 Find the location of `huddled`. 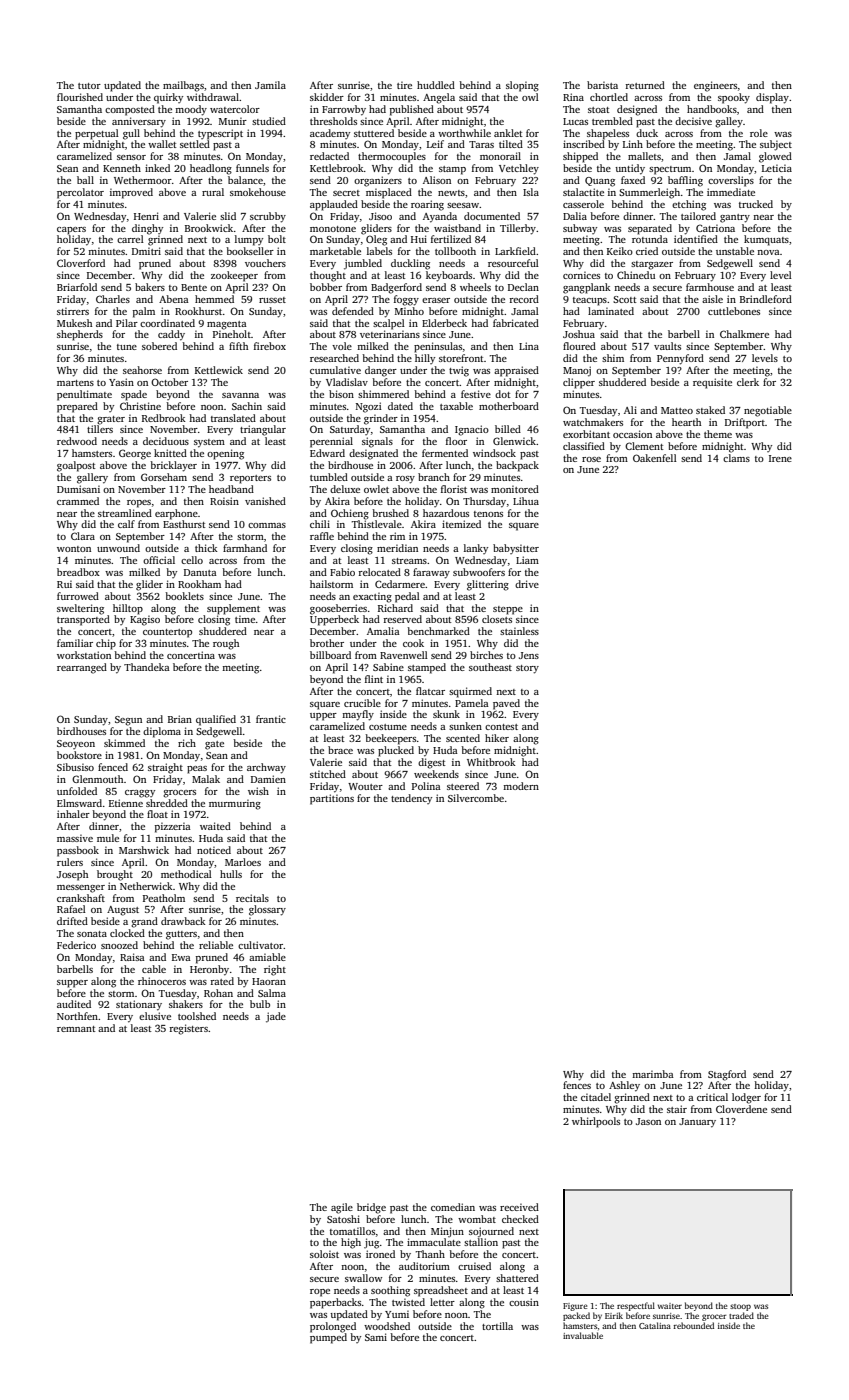

huddled is located at coordinates (436, 85).
